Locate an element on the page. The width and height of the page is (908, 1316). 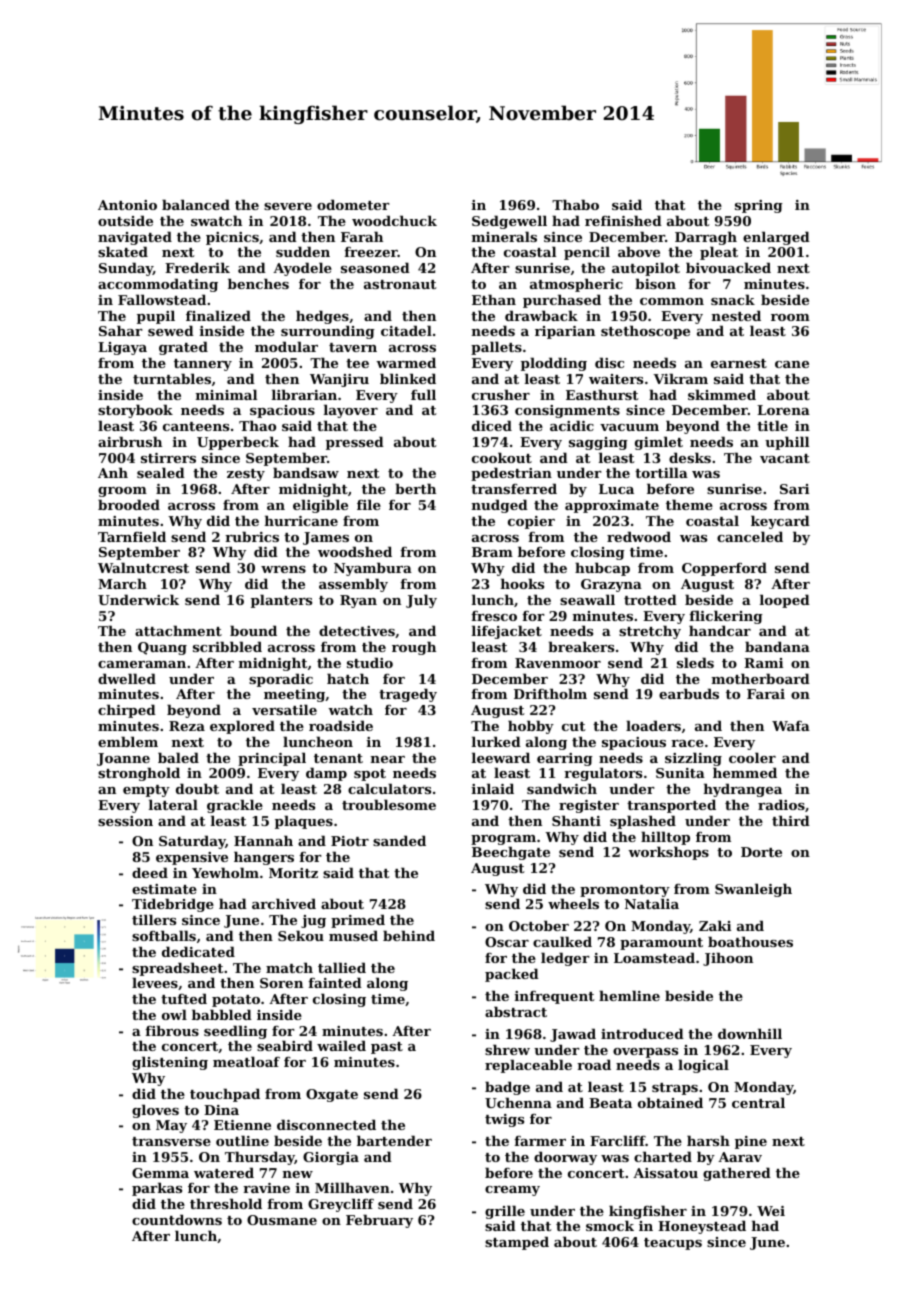
severe is located at coordinates (288, 206).
